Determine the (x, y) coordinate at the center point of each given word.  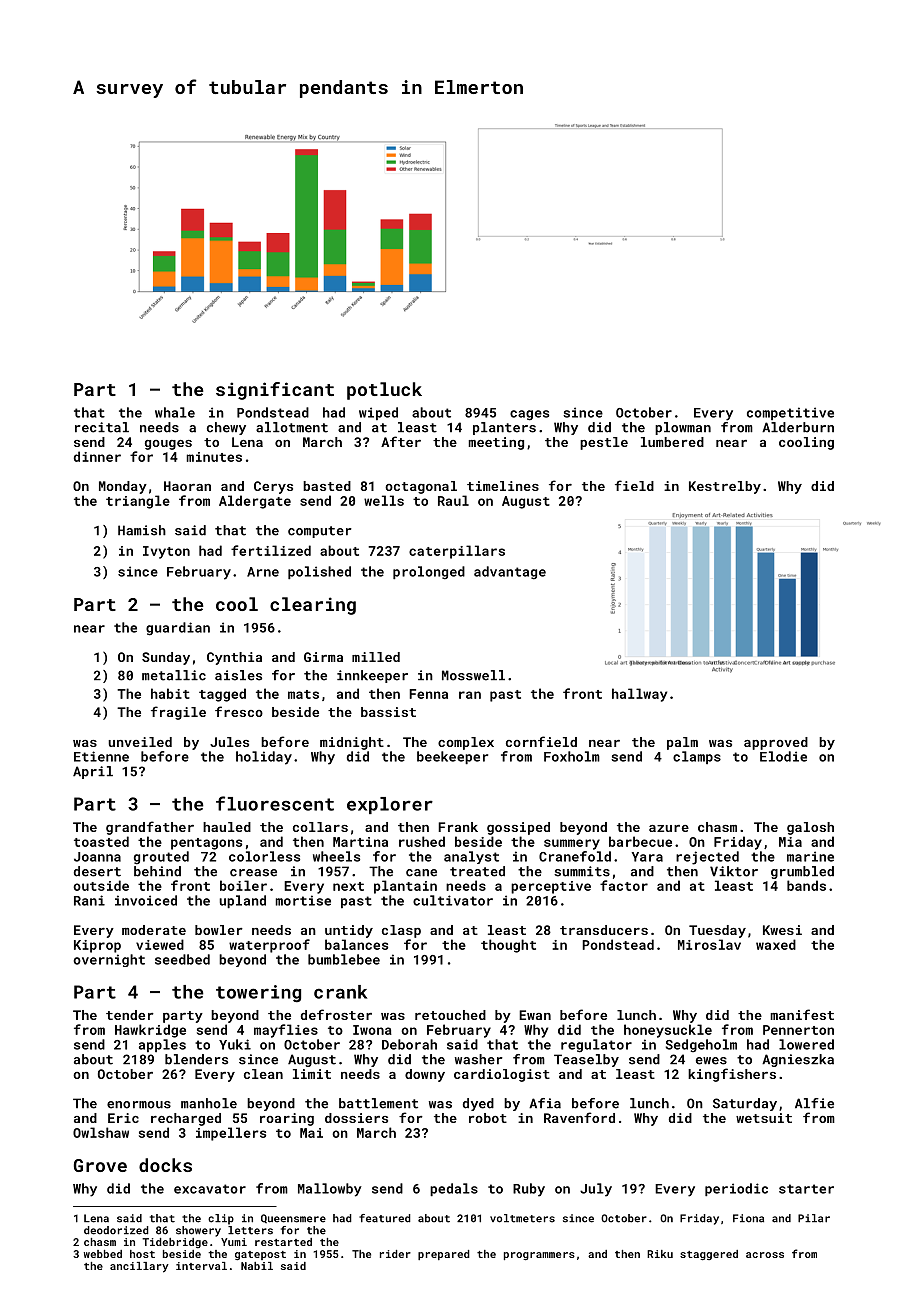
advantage (510, 573)
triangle (138, 502)
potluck (384, 391)
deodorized (116, 1230)
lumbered (672, 442)
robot (488, 1118)
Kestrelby (725, 487)
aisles (238, 675)
